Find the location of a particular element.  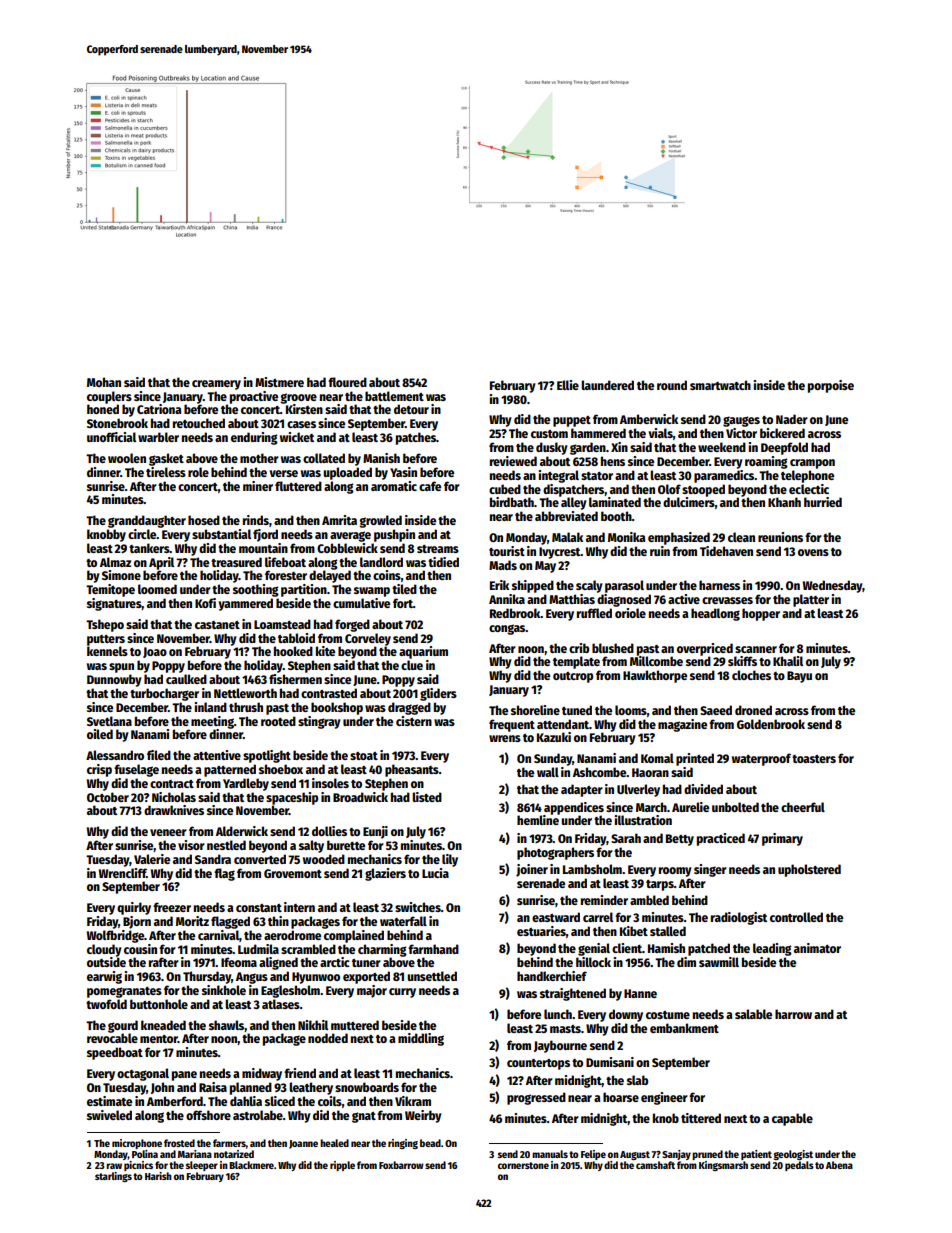

dusky is located at coordinates (552, 448).
